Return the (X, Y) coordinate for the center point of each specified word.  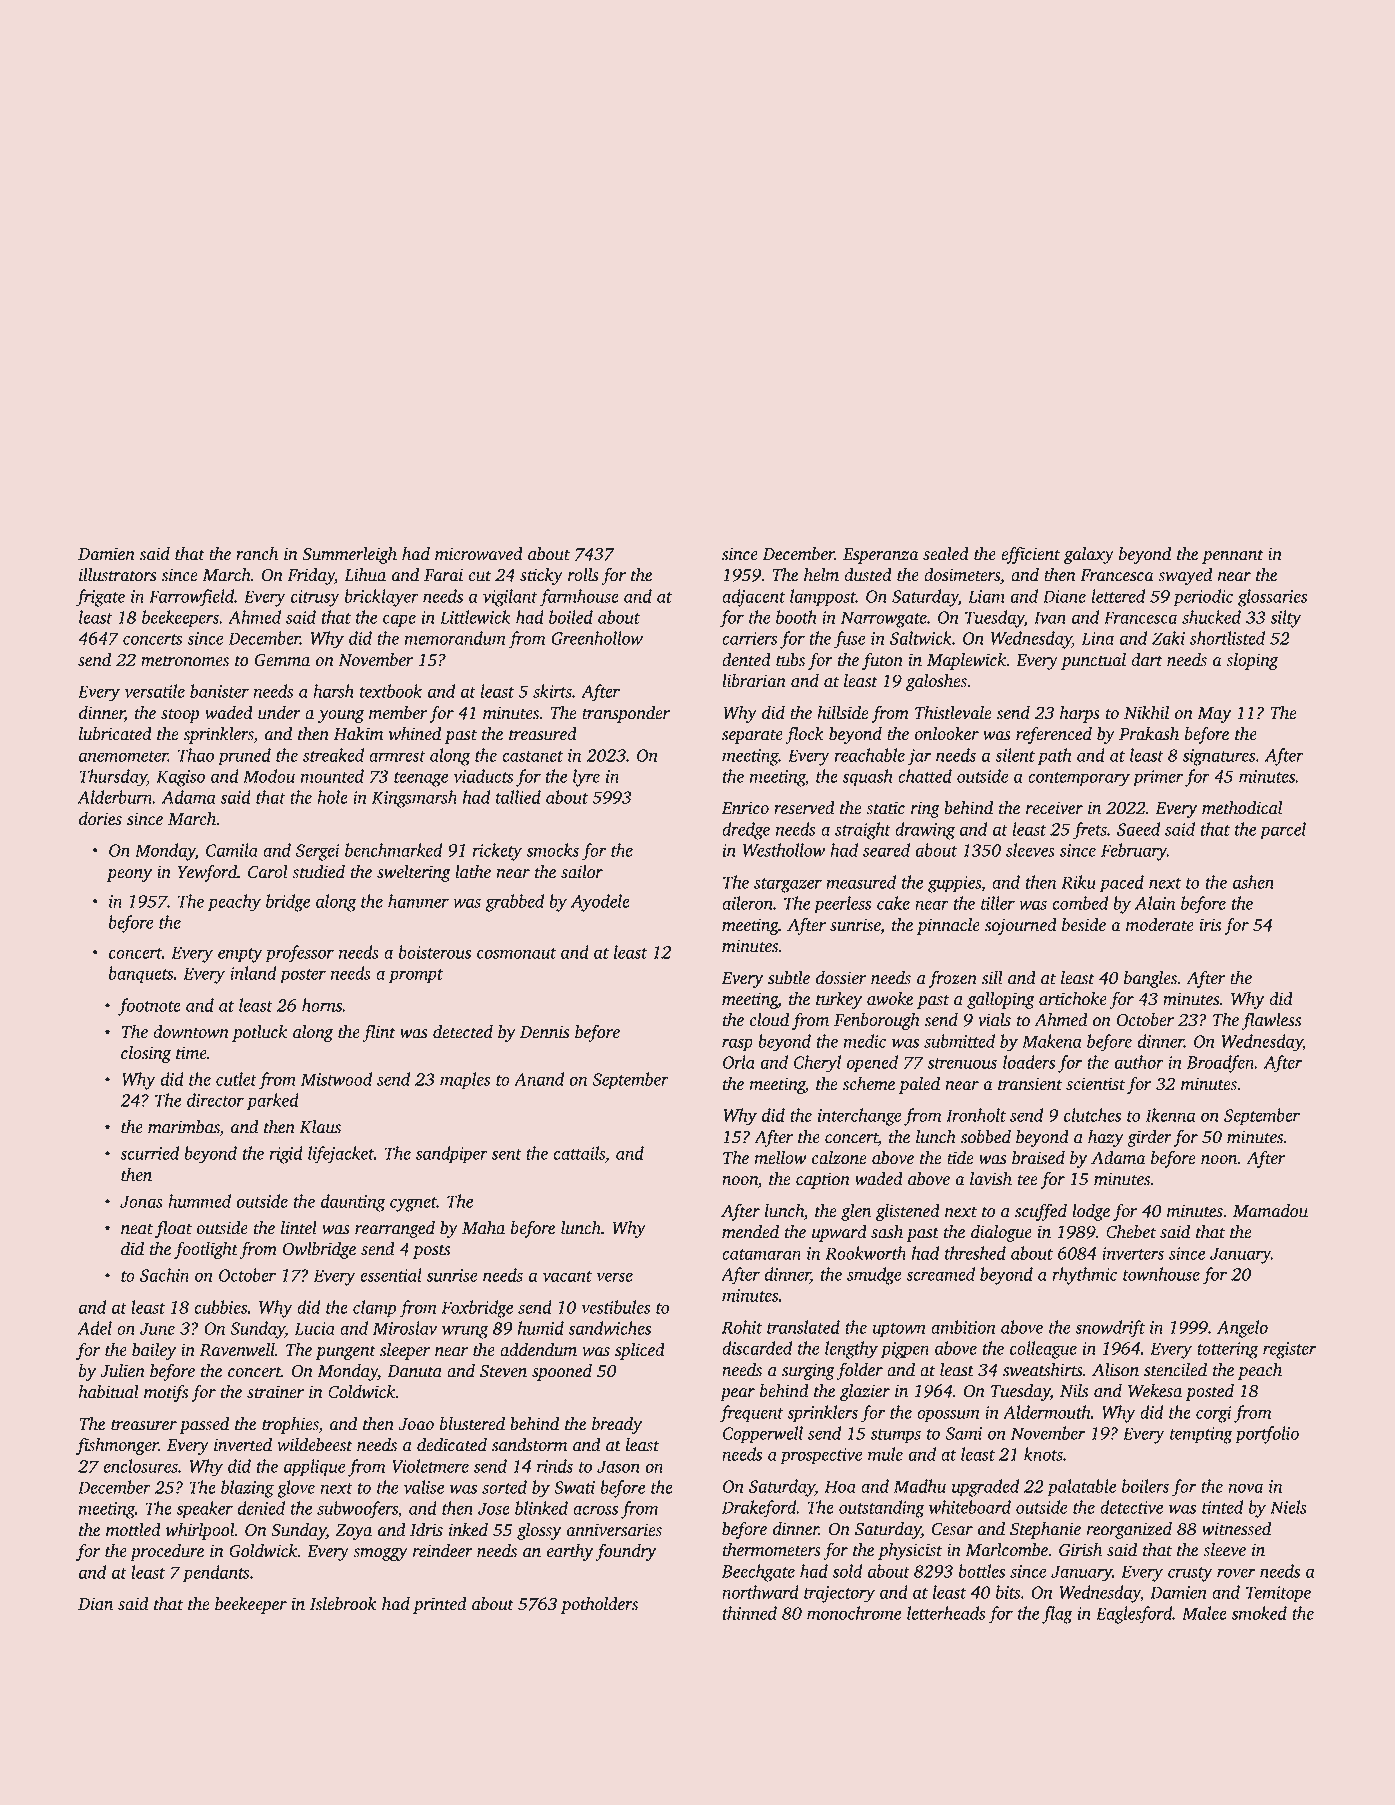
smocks (553, 850)
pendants (216, 1574)
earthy (569, 1552)
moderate (1160, 925)
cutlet (236, 1079)
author (1139, 1062)
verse (614, 1277)
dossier (841, 978)
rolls (583, 575)
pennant (1233, 556)
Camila (232, 850)
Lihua (365, 575)
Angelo (1242, 1329)
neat (137, 1229)
